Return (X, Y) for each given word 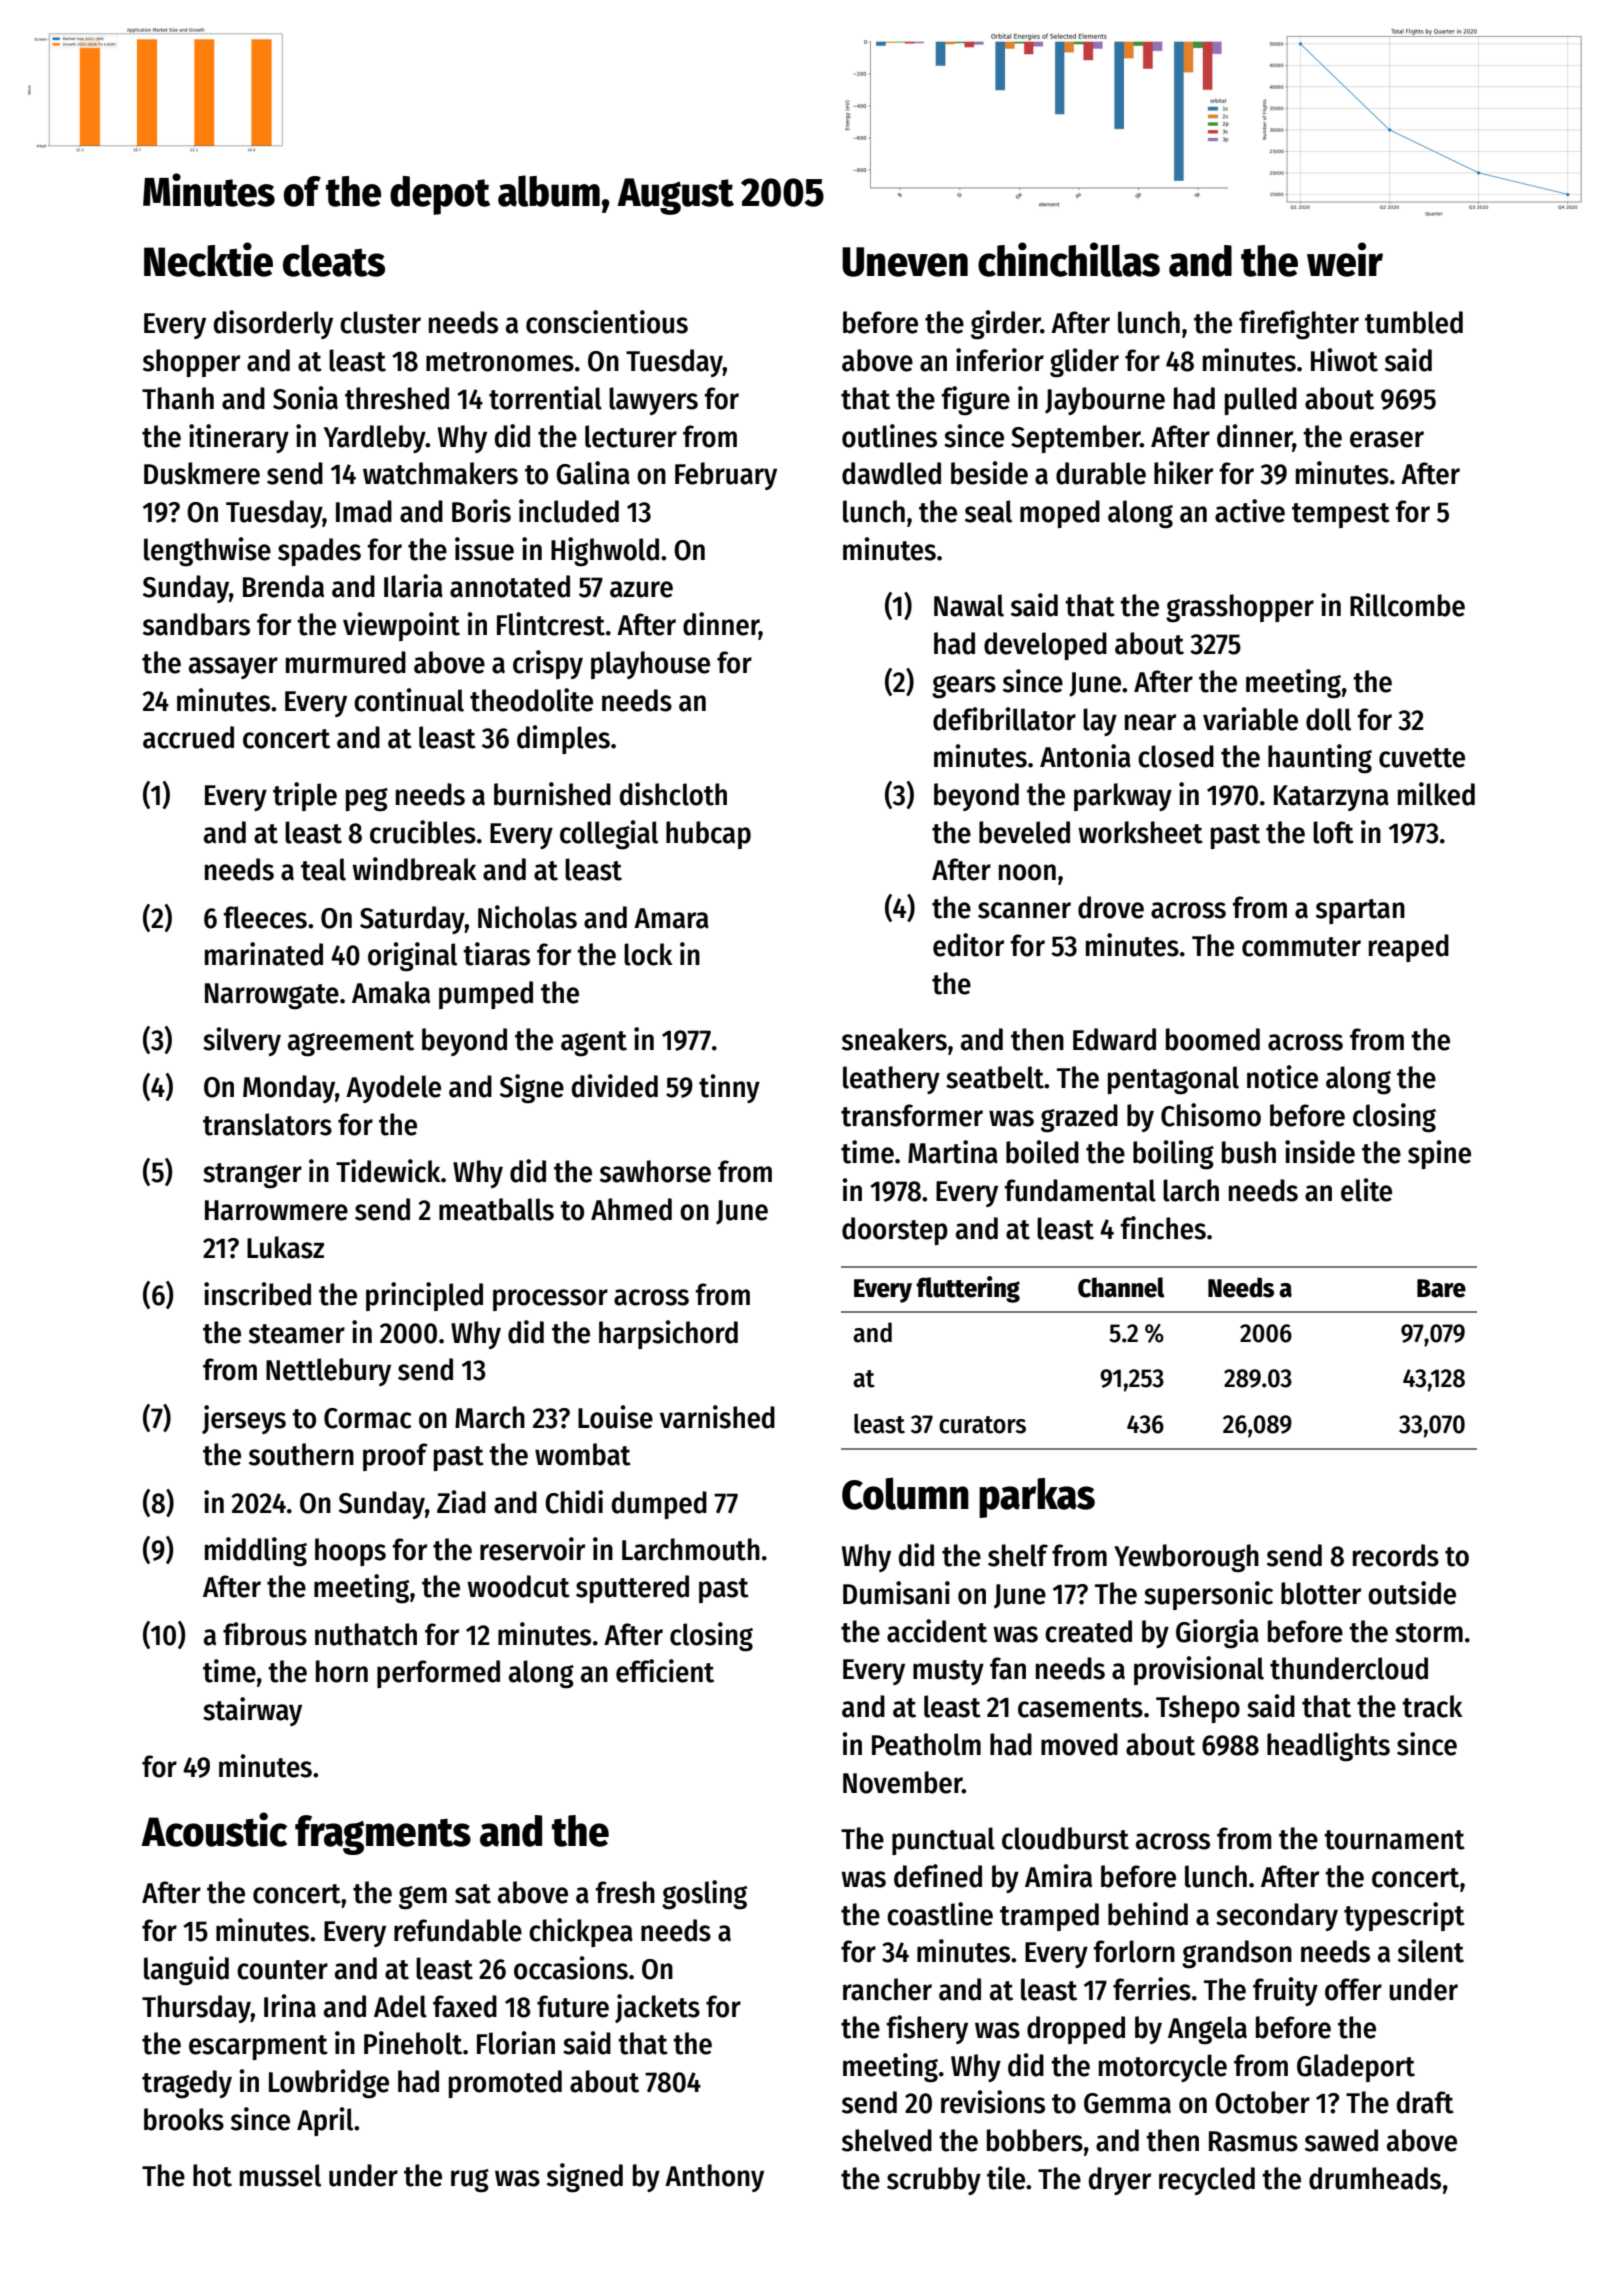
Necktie (208, 259)
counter (282, 1970)
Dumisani (896, 1593)
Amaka (391, 992)
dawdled (891, 473)
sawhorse (655, 1171)
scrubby (934, 2181)
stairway (252, 1711)
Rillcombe (1407, 605)
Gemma (1127, 2103)
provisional (1199, 1670)
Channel (1121, 1287)
